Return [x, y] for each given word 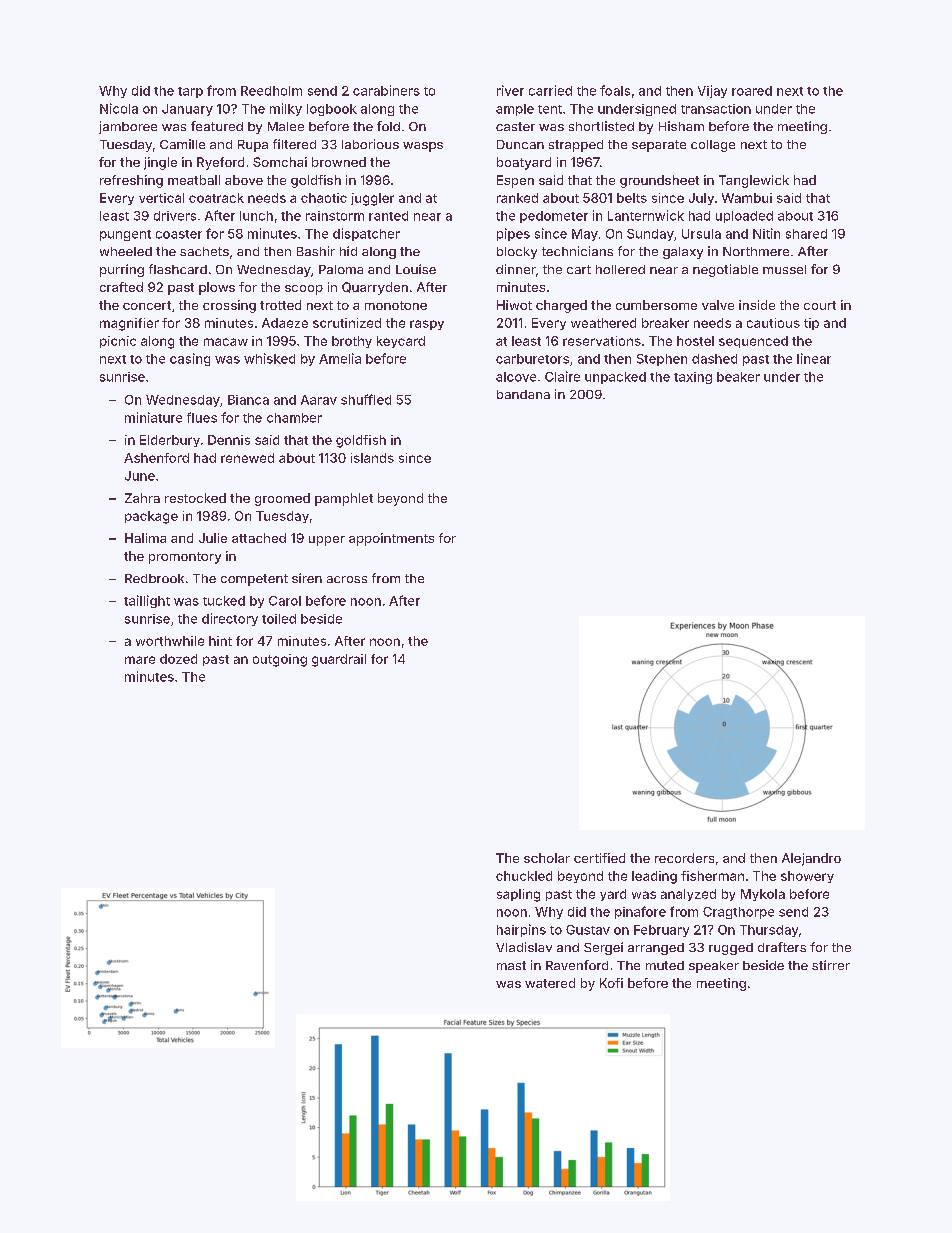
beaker [738, 377]
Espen [515, 181]
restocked [195, 498]
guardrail [339, 660]
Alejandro [811, 859]
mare [140, 660]
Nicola [119, 108]
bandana [523, 394]
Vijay [712, 91]
